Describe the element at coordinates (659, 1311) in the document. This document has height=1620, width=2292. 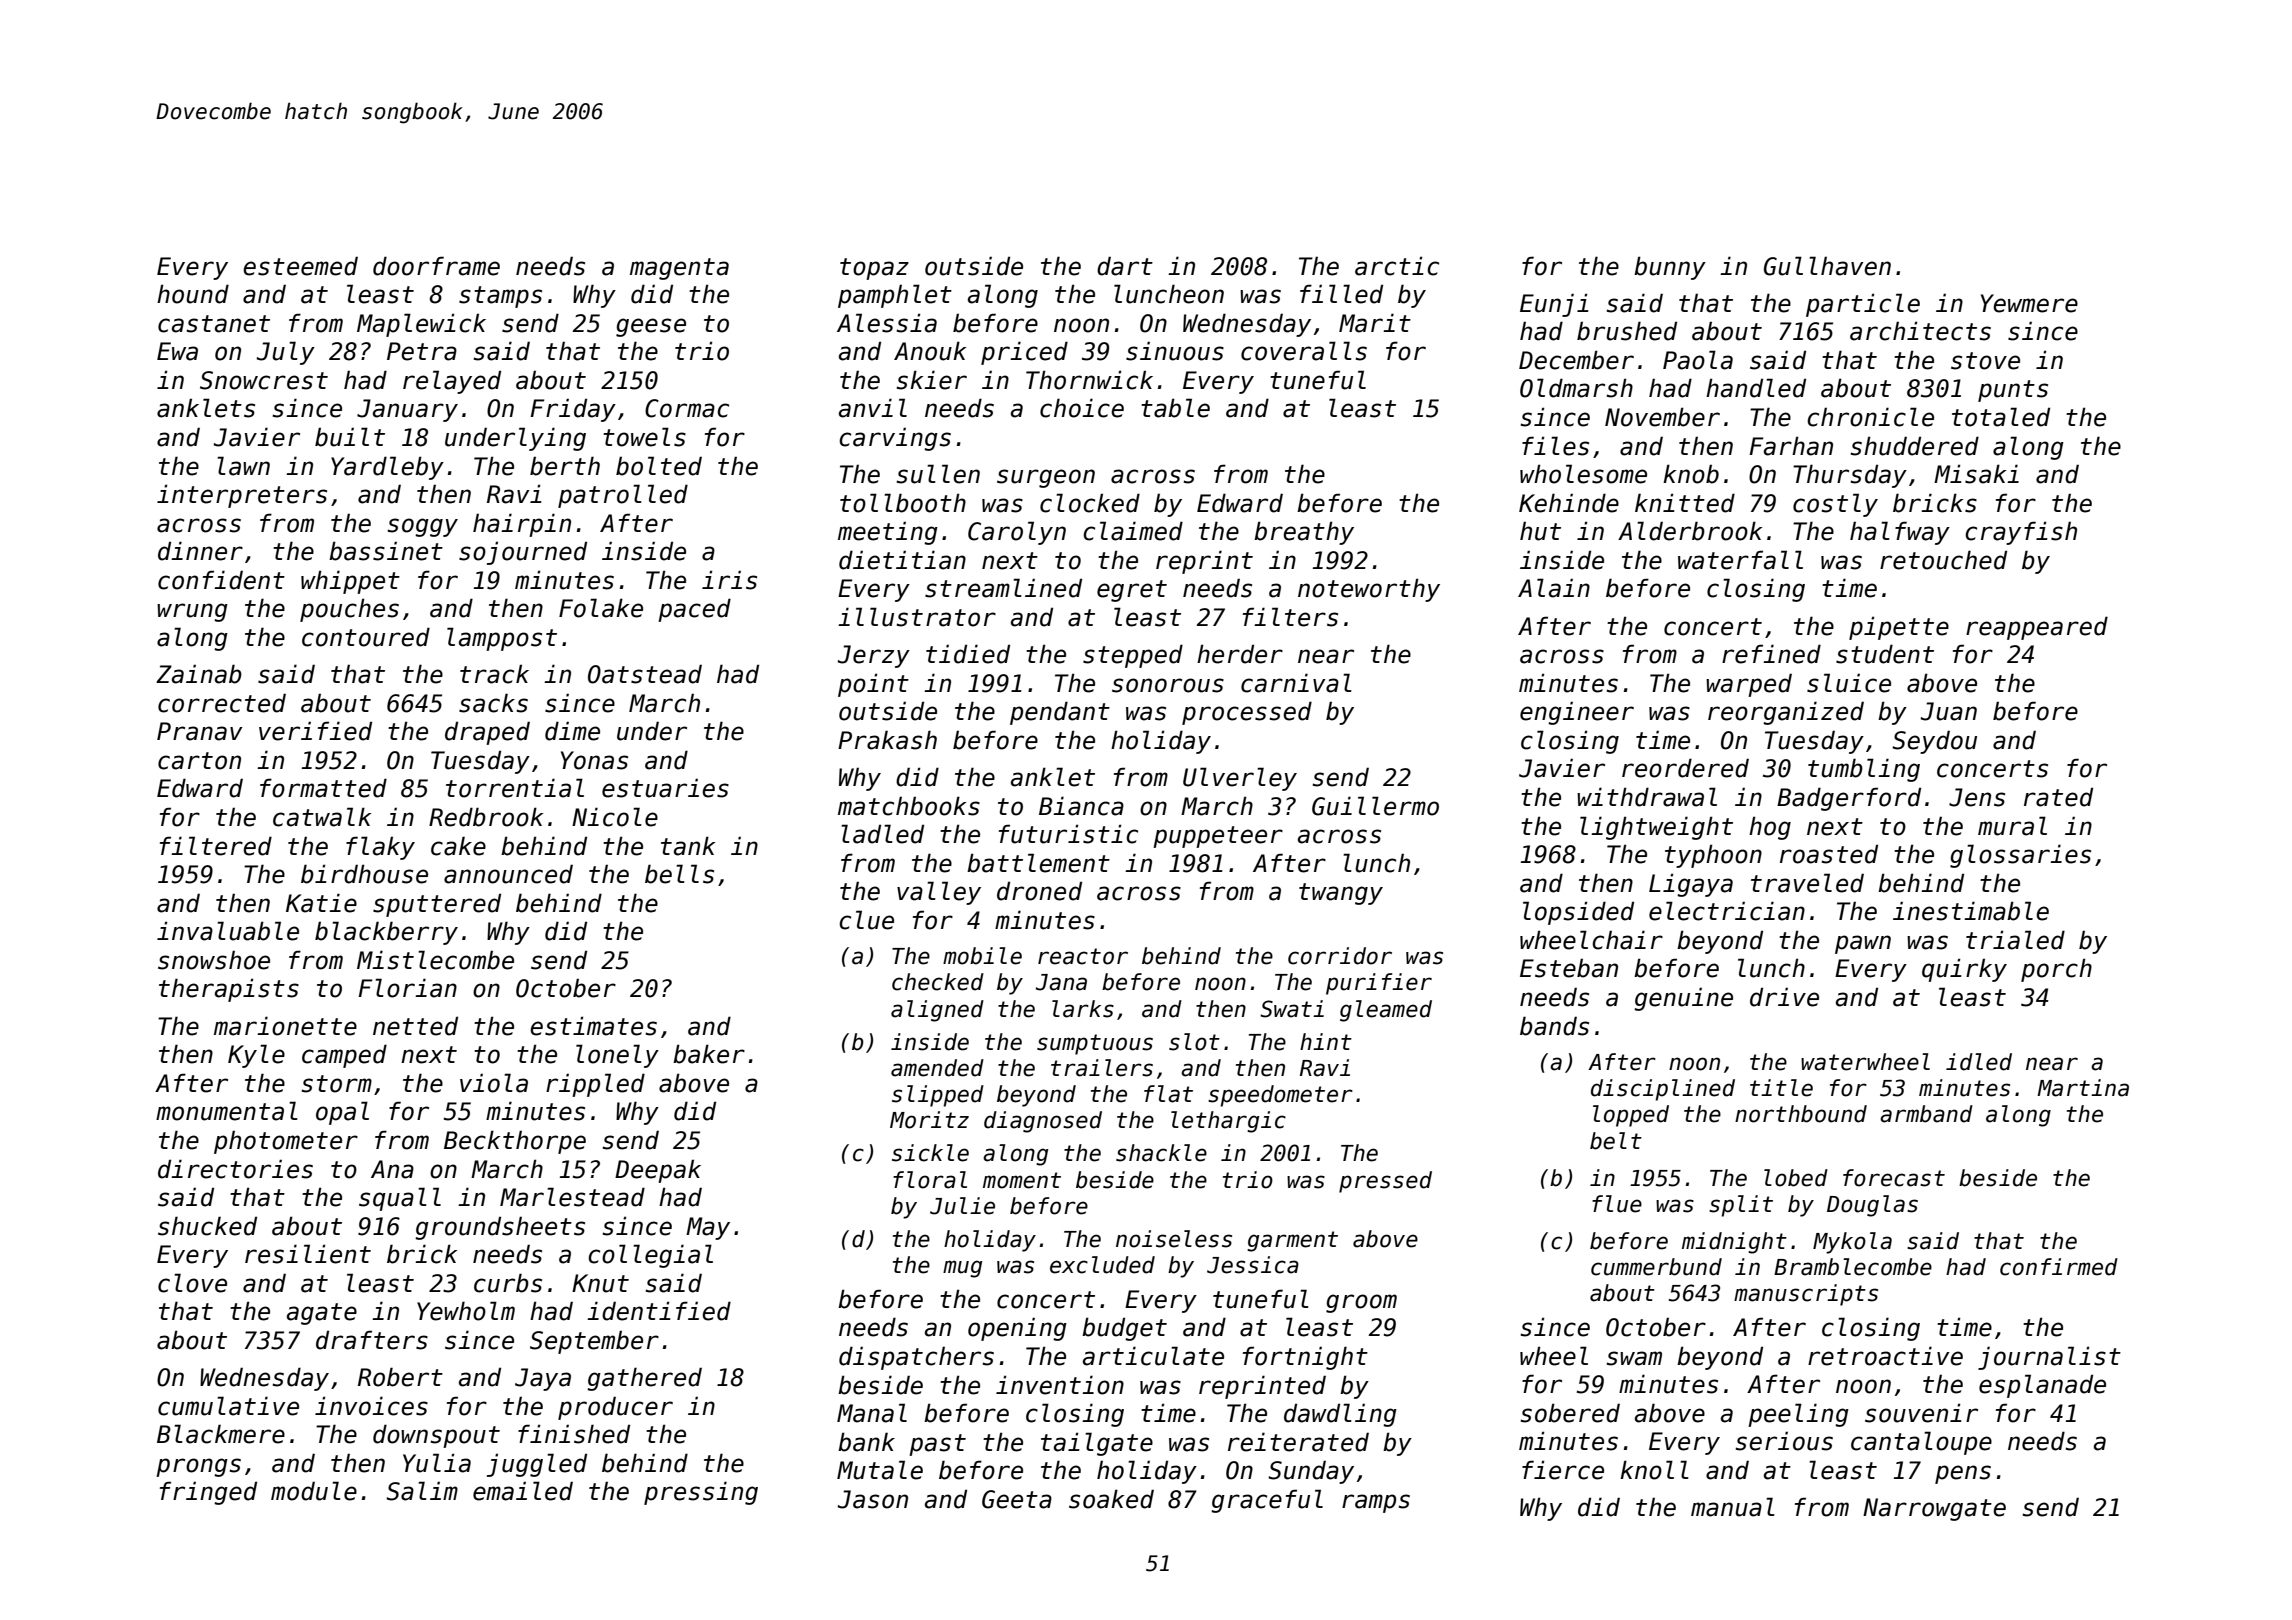
I see `identified` at that location.
